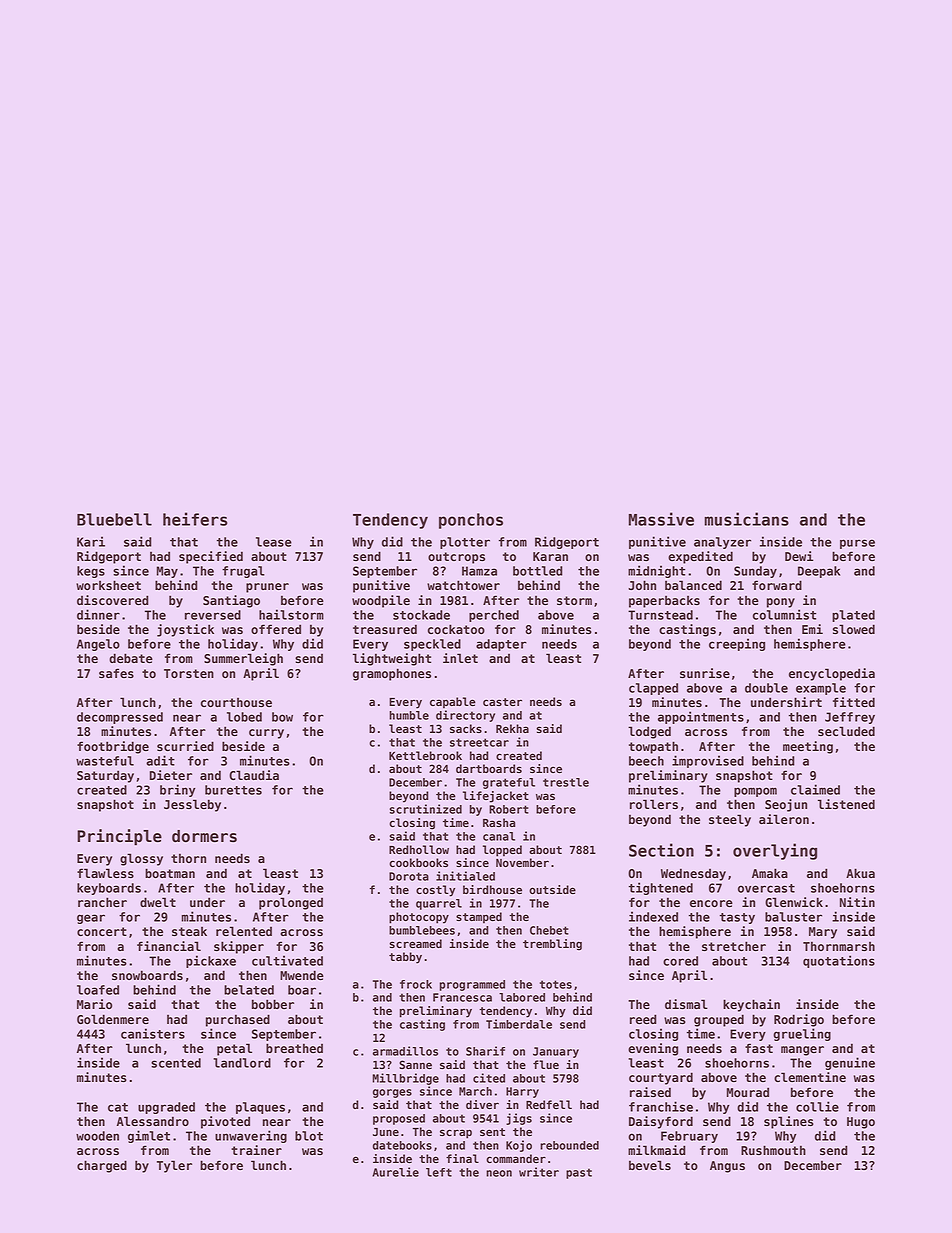 This image has height=1233, width=952. Describe the element at coordinates (189, 673) in the image. I see `Torsten` at that location.
